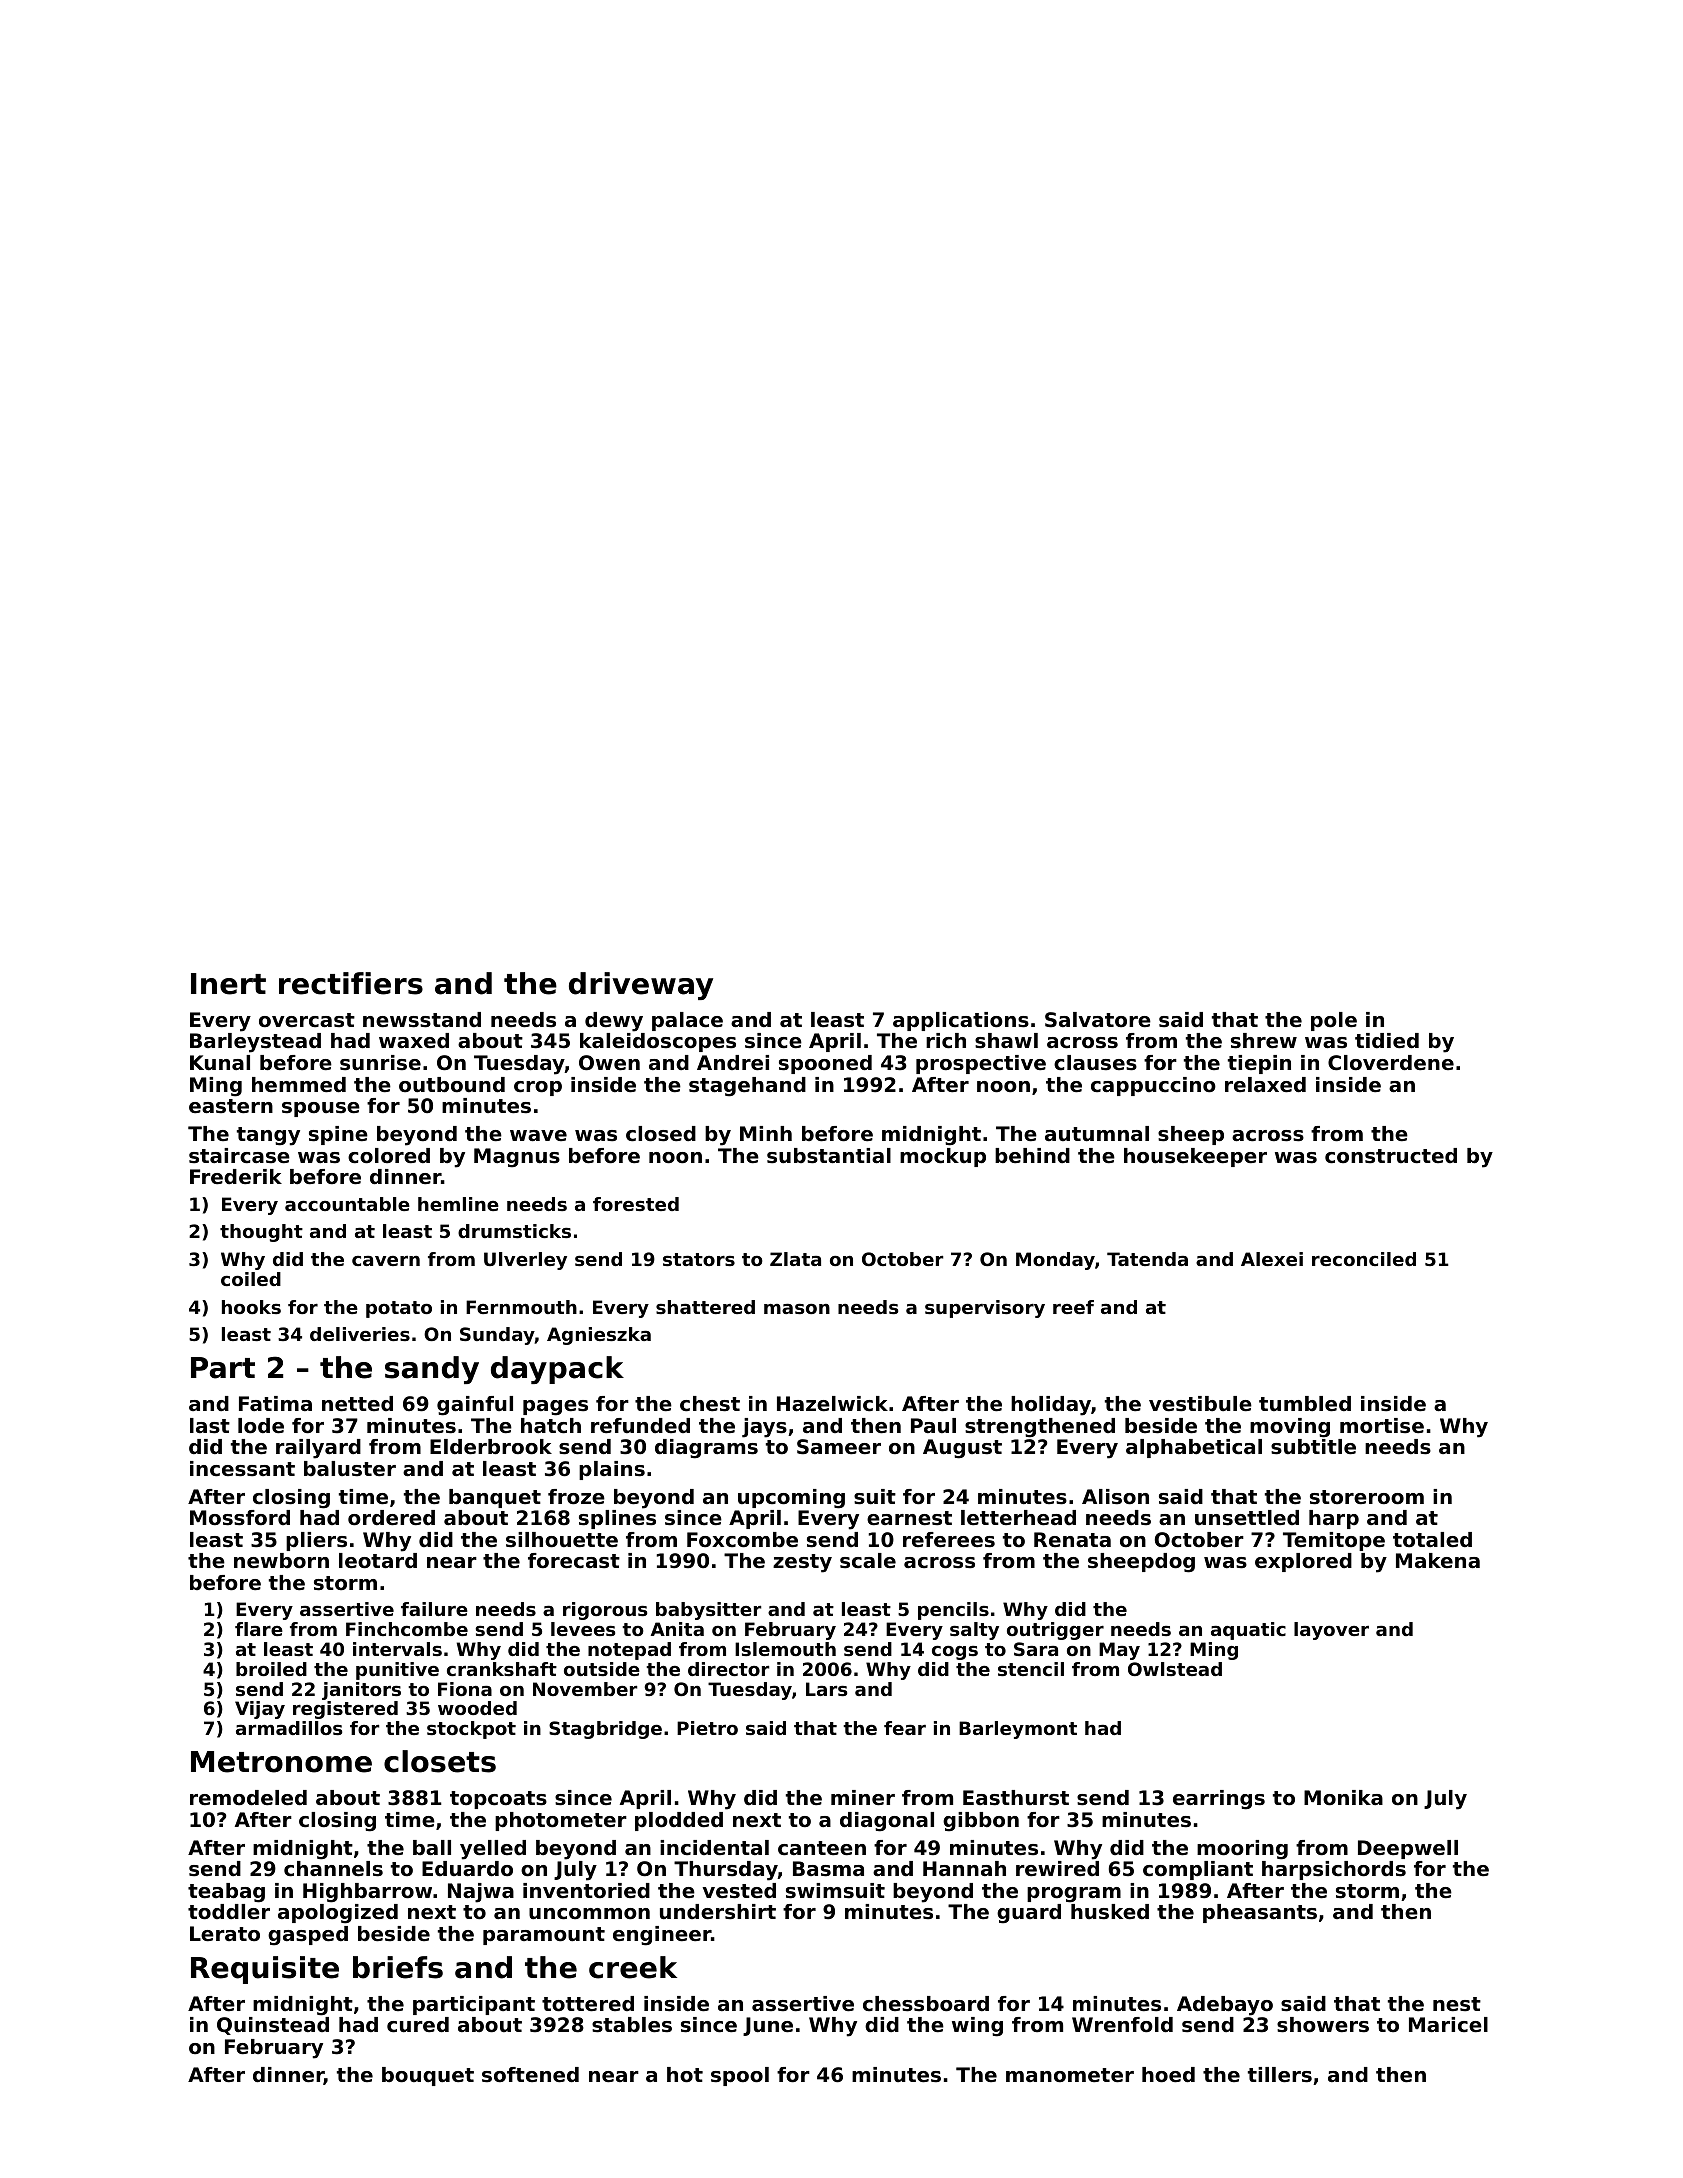 This page has height=2178, width=1683. What do you see at coordinates (829, 1156) in the page?
I see `substantial` at bounding box center [829, 1156].
